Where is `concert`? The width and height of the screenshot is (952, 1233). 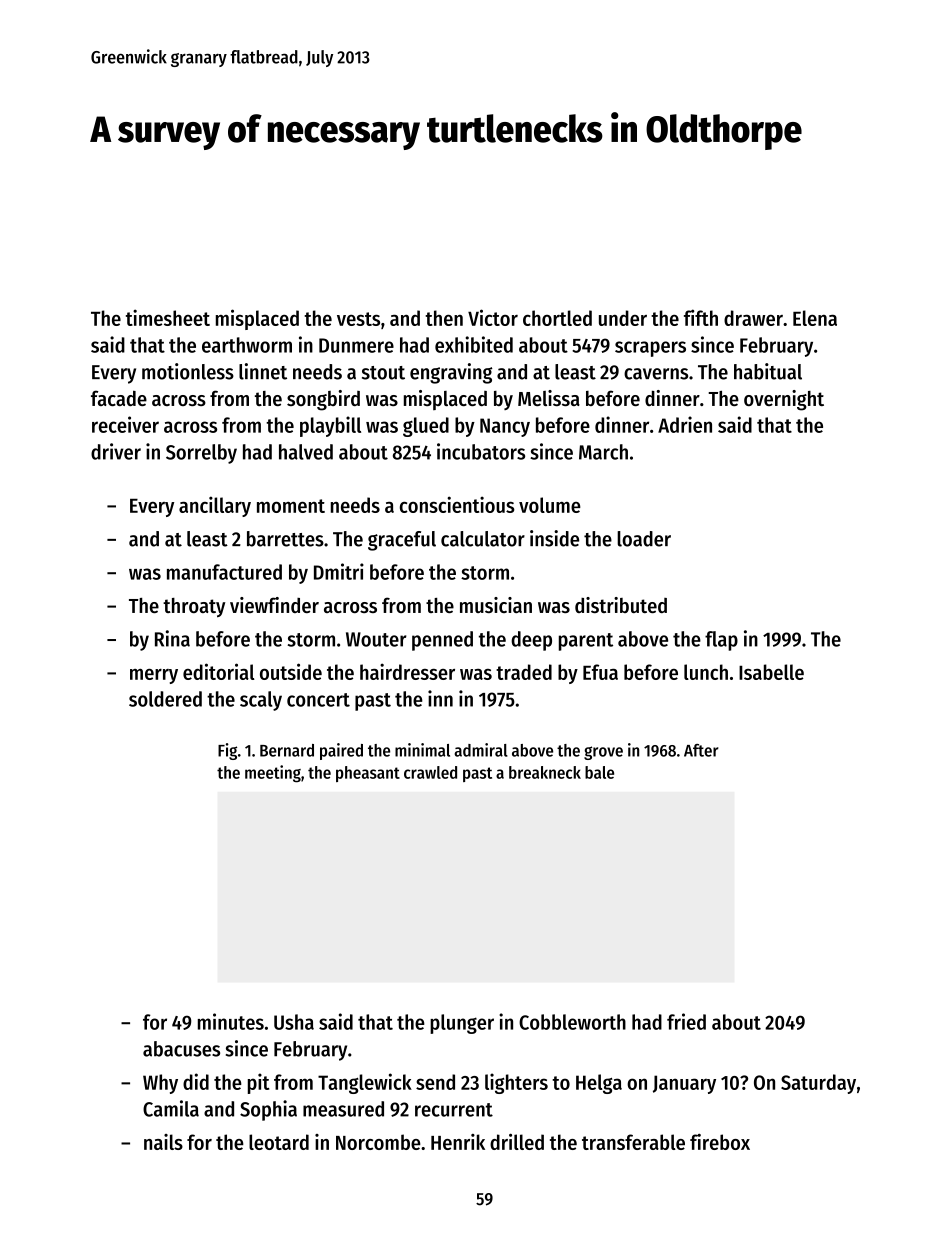 concert is located at coordinates (318, 700).
